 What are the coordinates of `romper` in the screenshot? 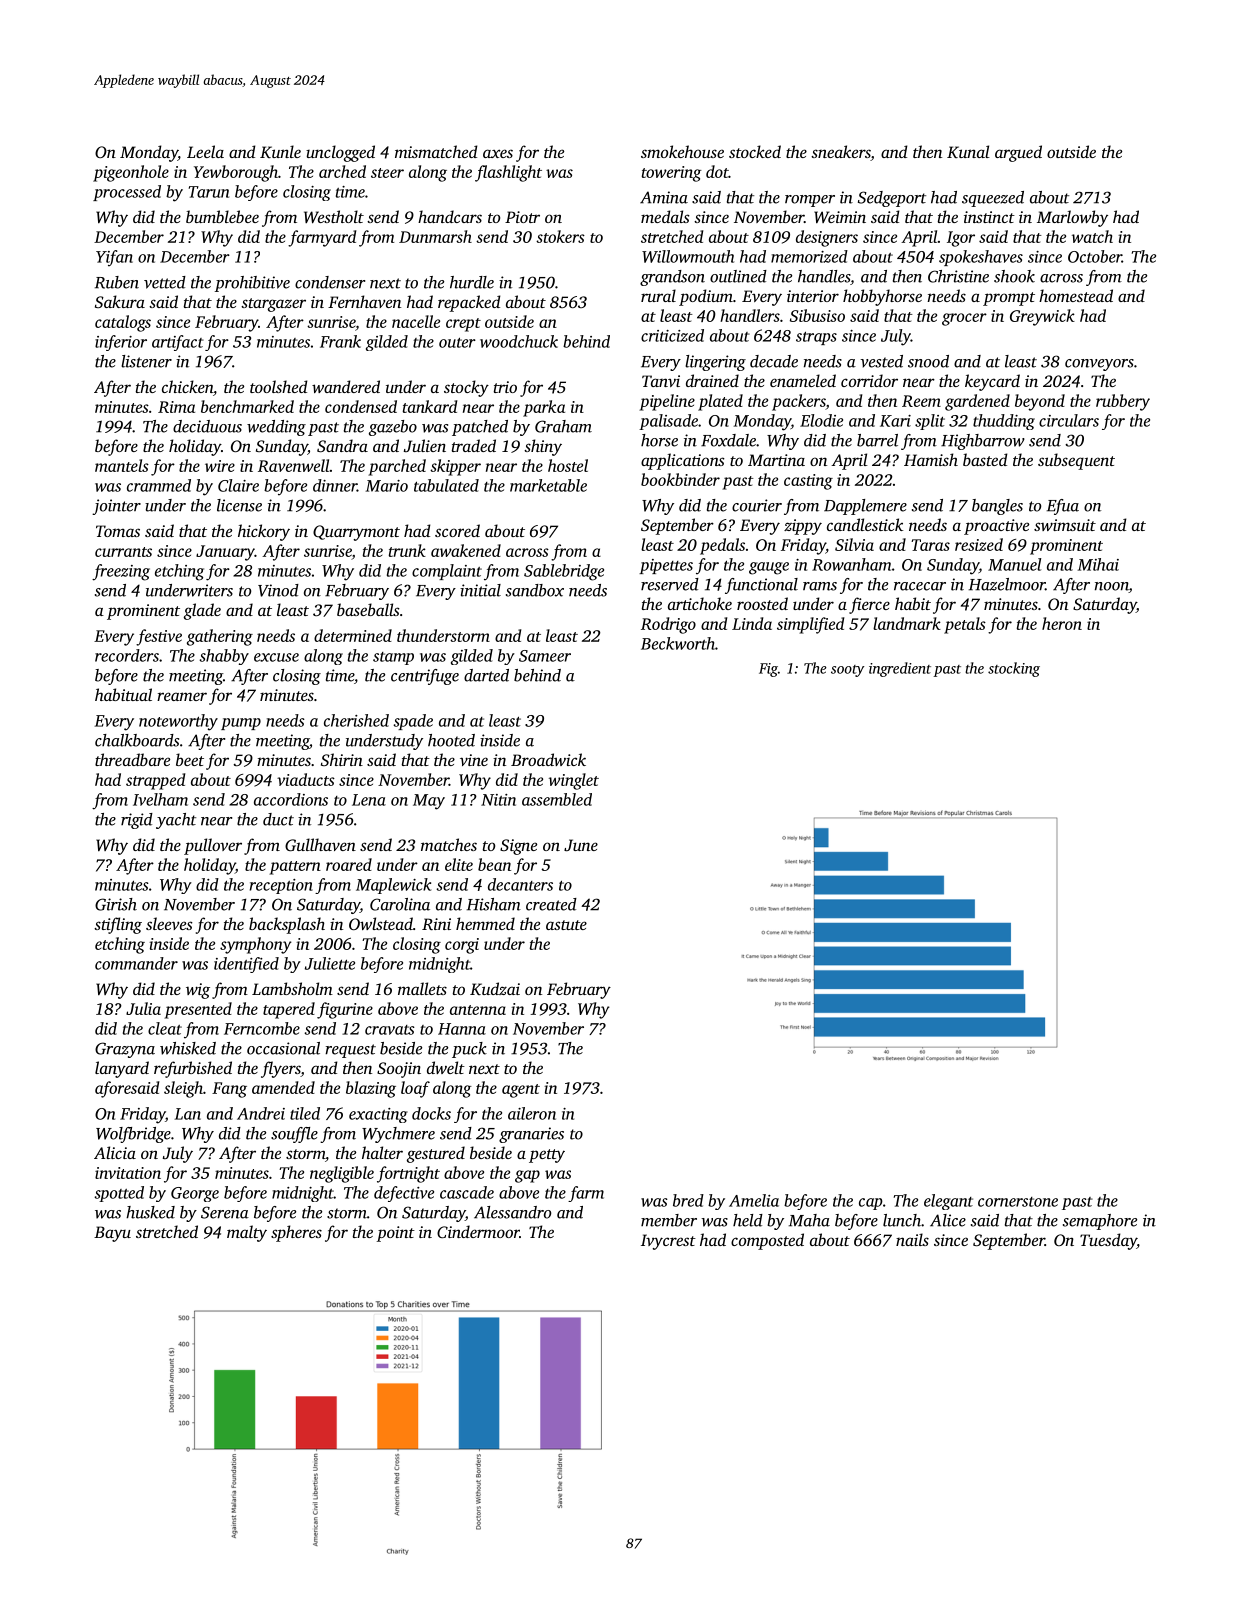 It's located at (810, 201).
